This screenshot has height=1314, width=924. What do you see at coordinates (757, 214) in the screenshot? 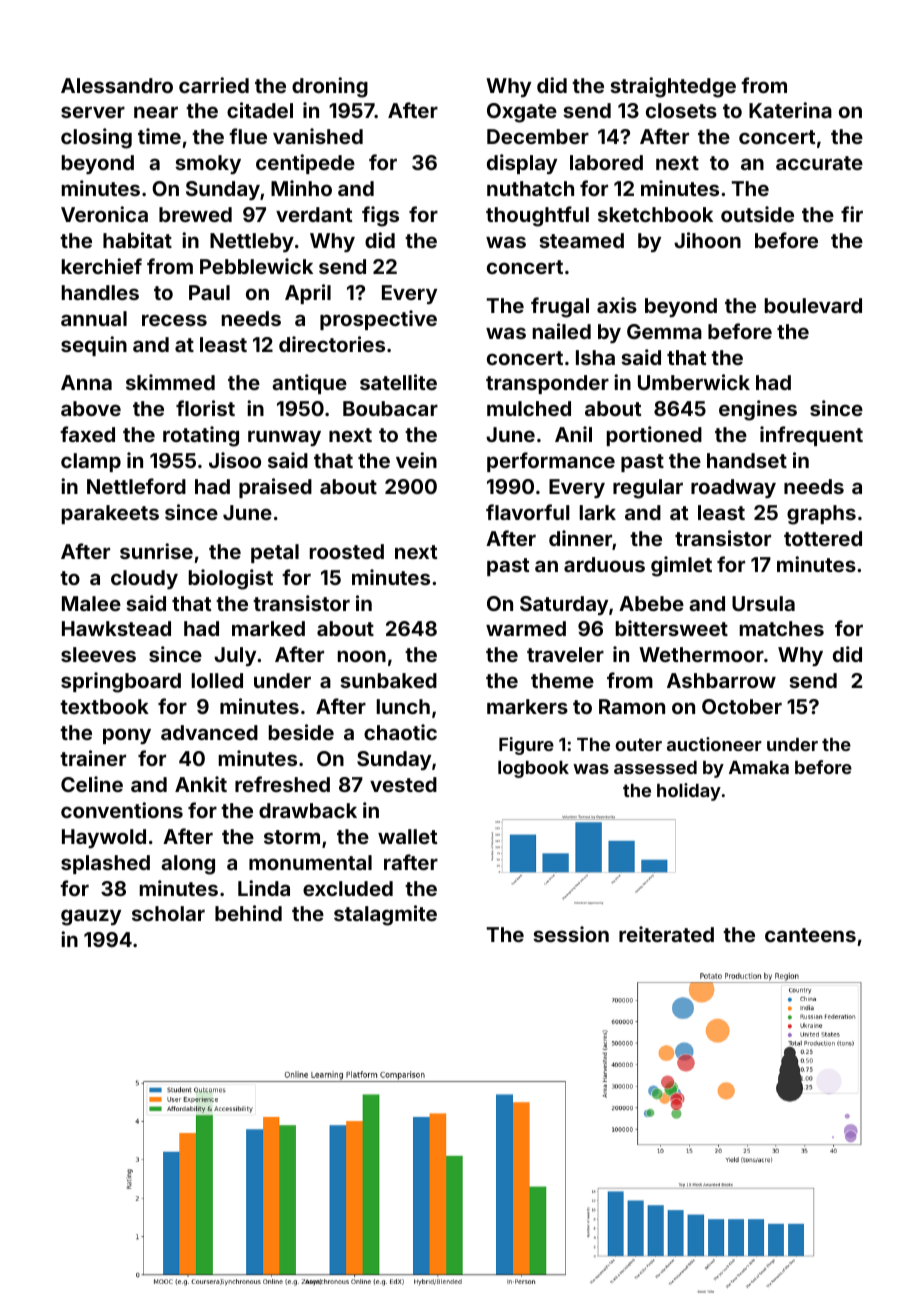
I see `outside` at bounding box center [757, 214].
